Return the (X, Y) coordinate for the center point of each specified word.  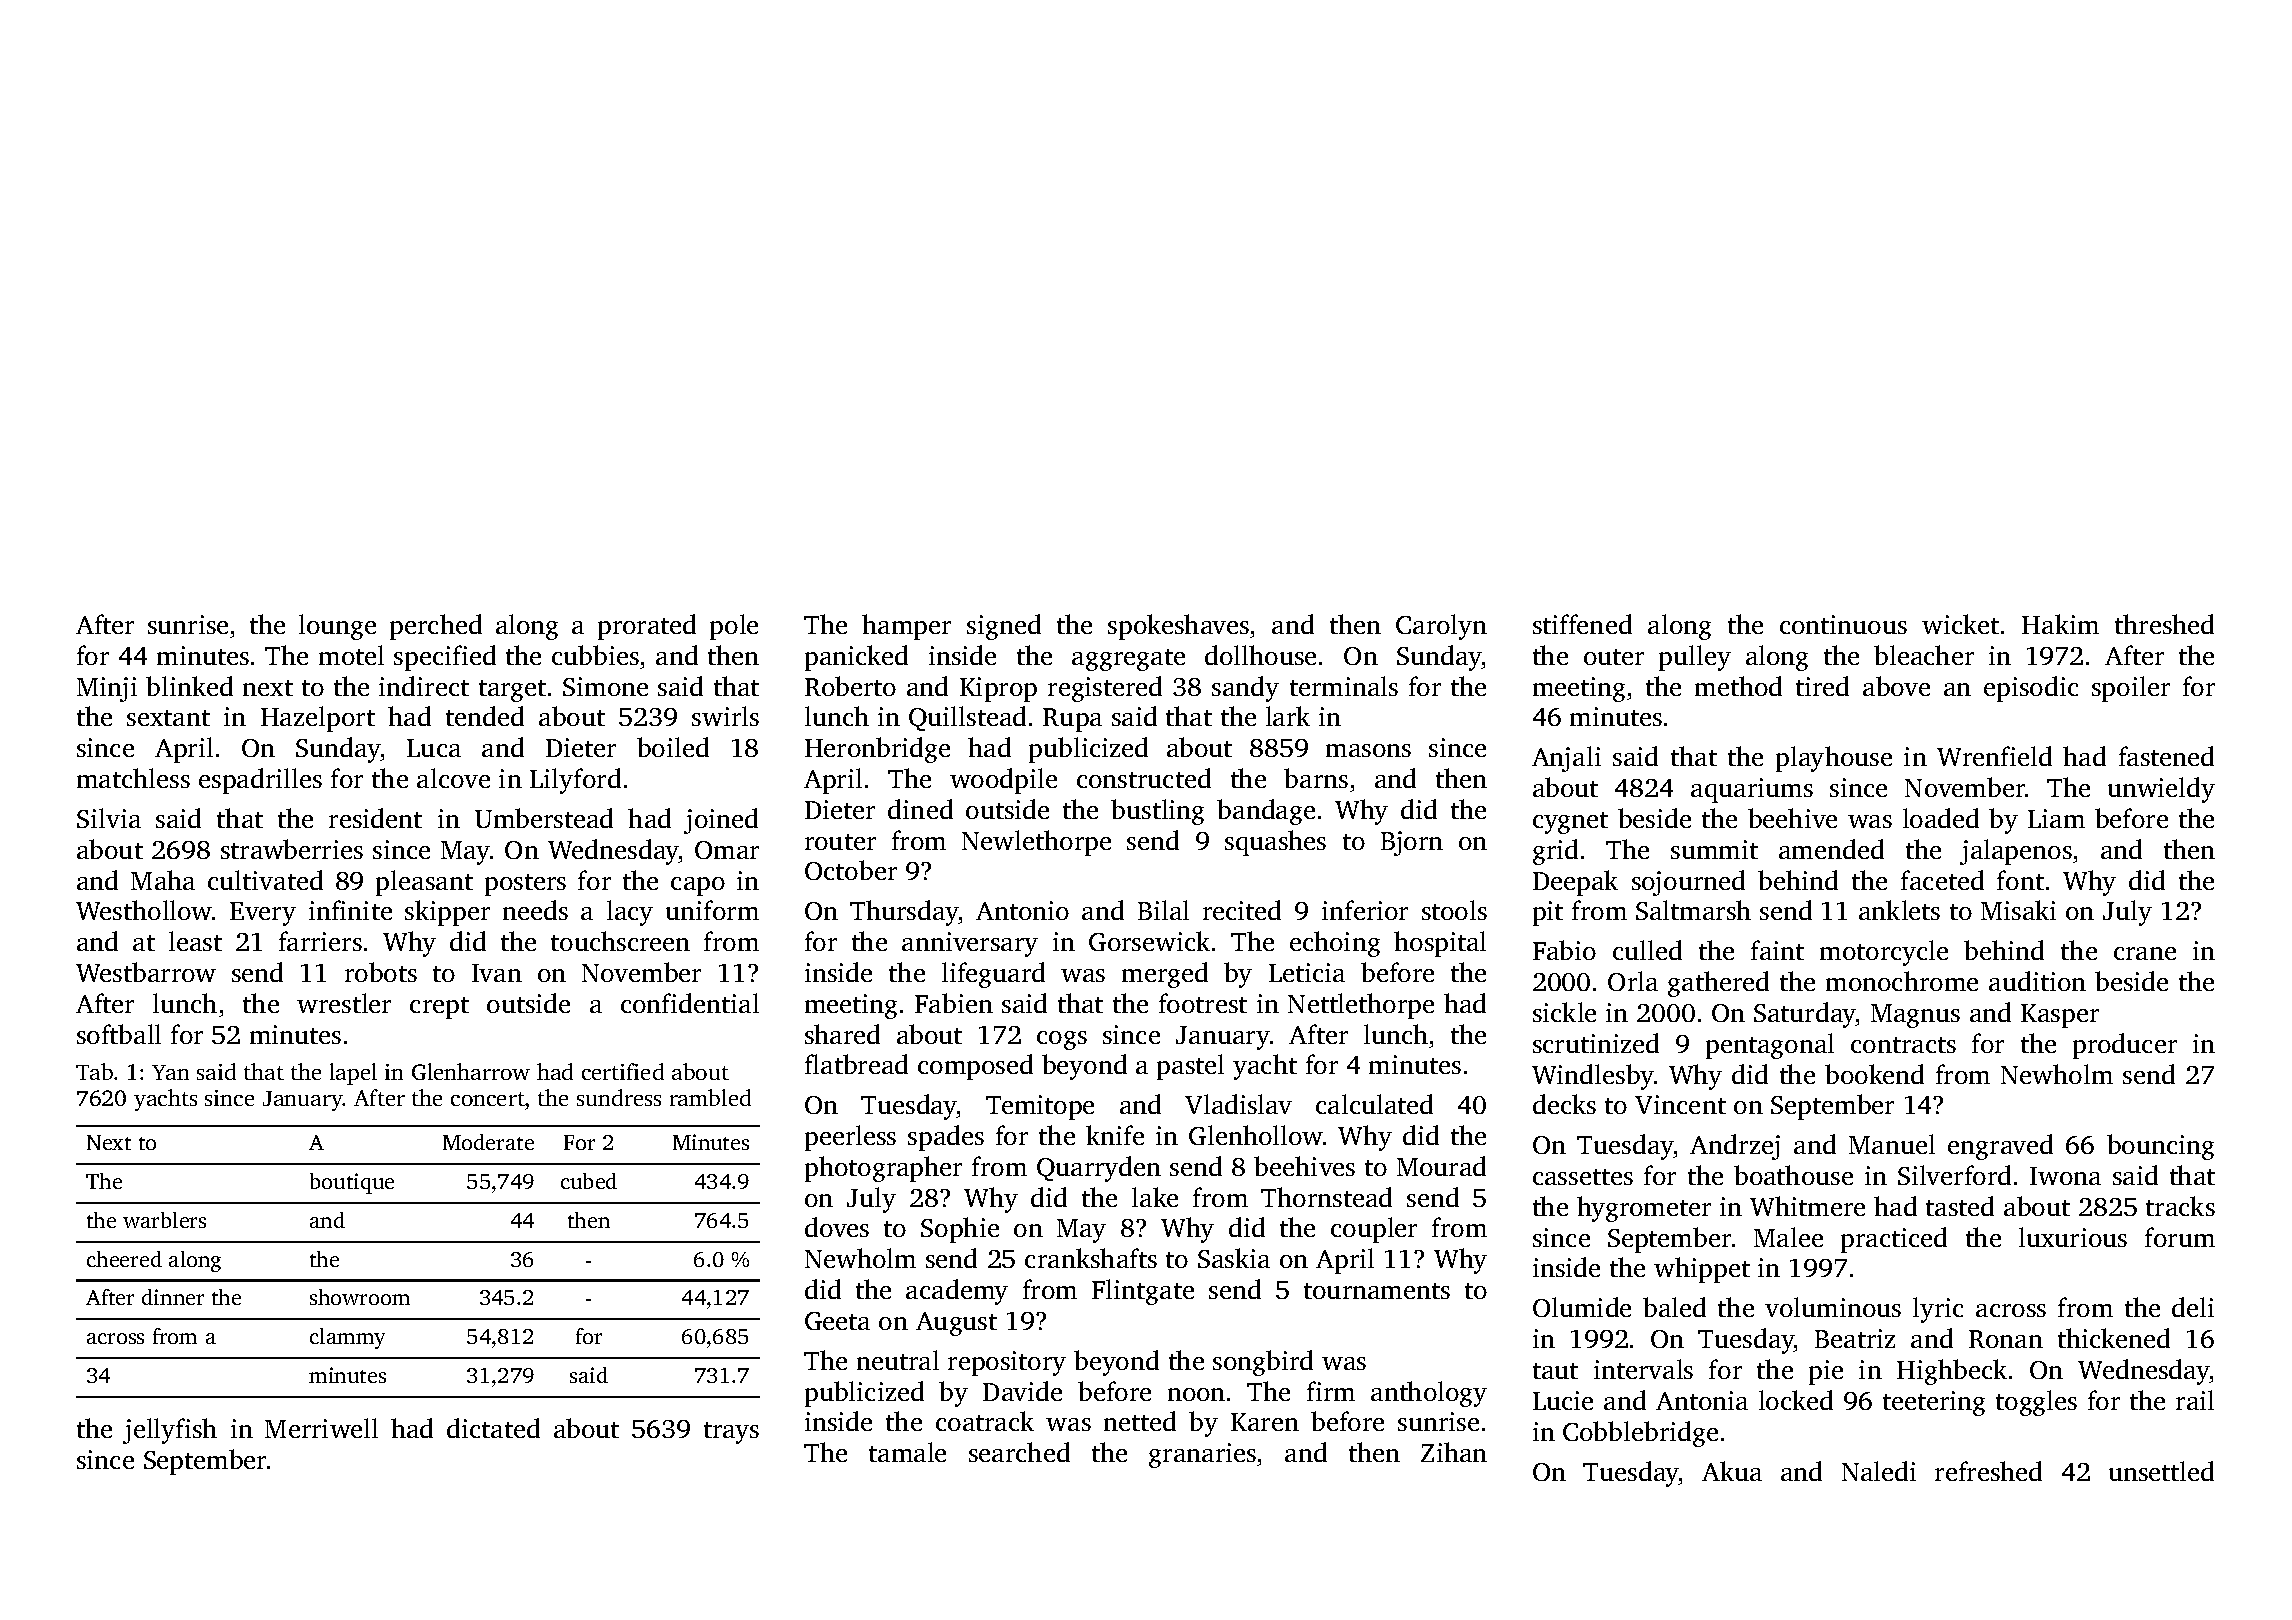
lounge (337, 627)
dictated (493, 1428)
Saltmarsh (1693, 910)
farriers (320, 941)
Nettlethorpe (1361, 1006)
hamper (906, 627)
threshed (2164, 624)
